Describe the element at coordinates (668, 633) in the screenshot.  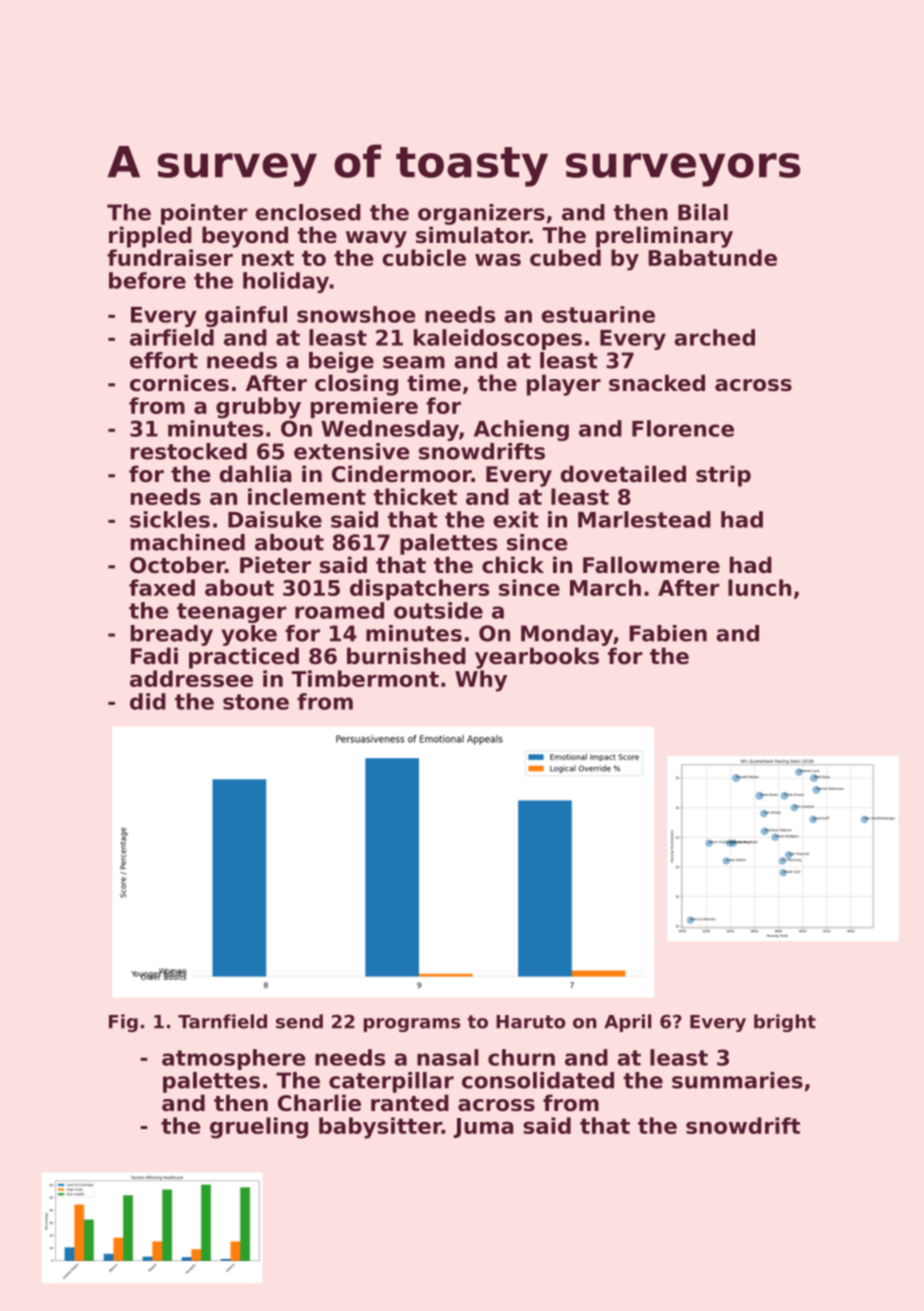
I see `Fabien` at that location.
